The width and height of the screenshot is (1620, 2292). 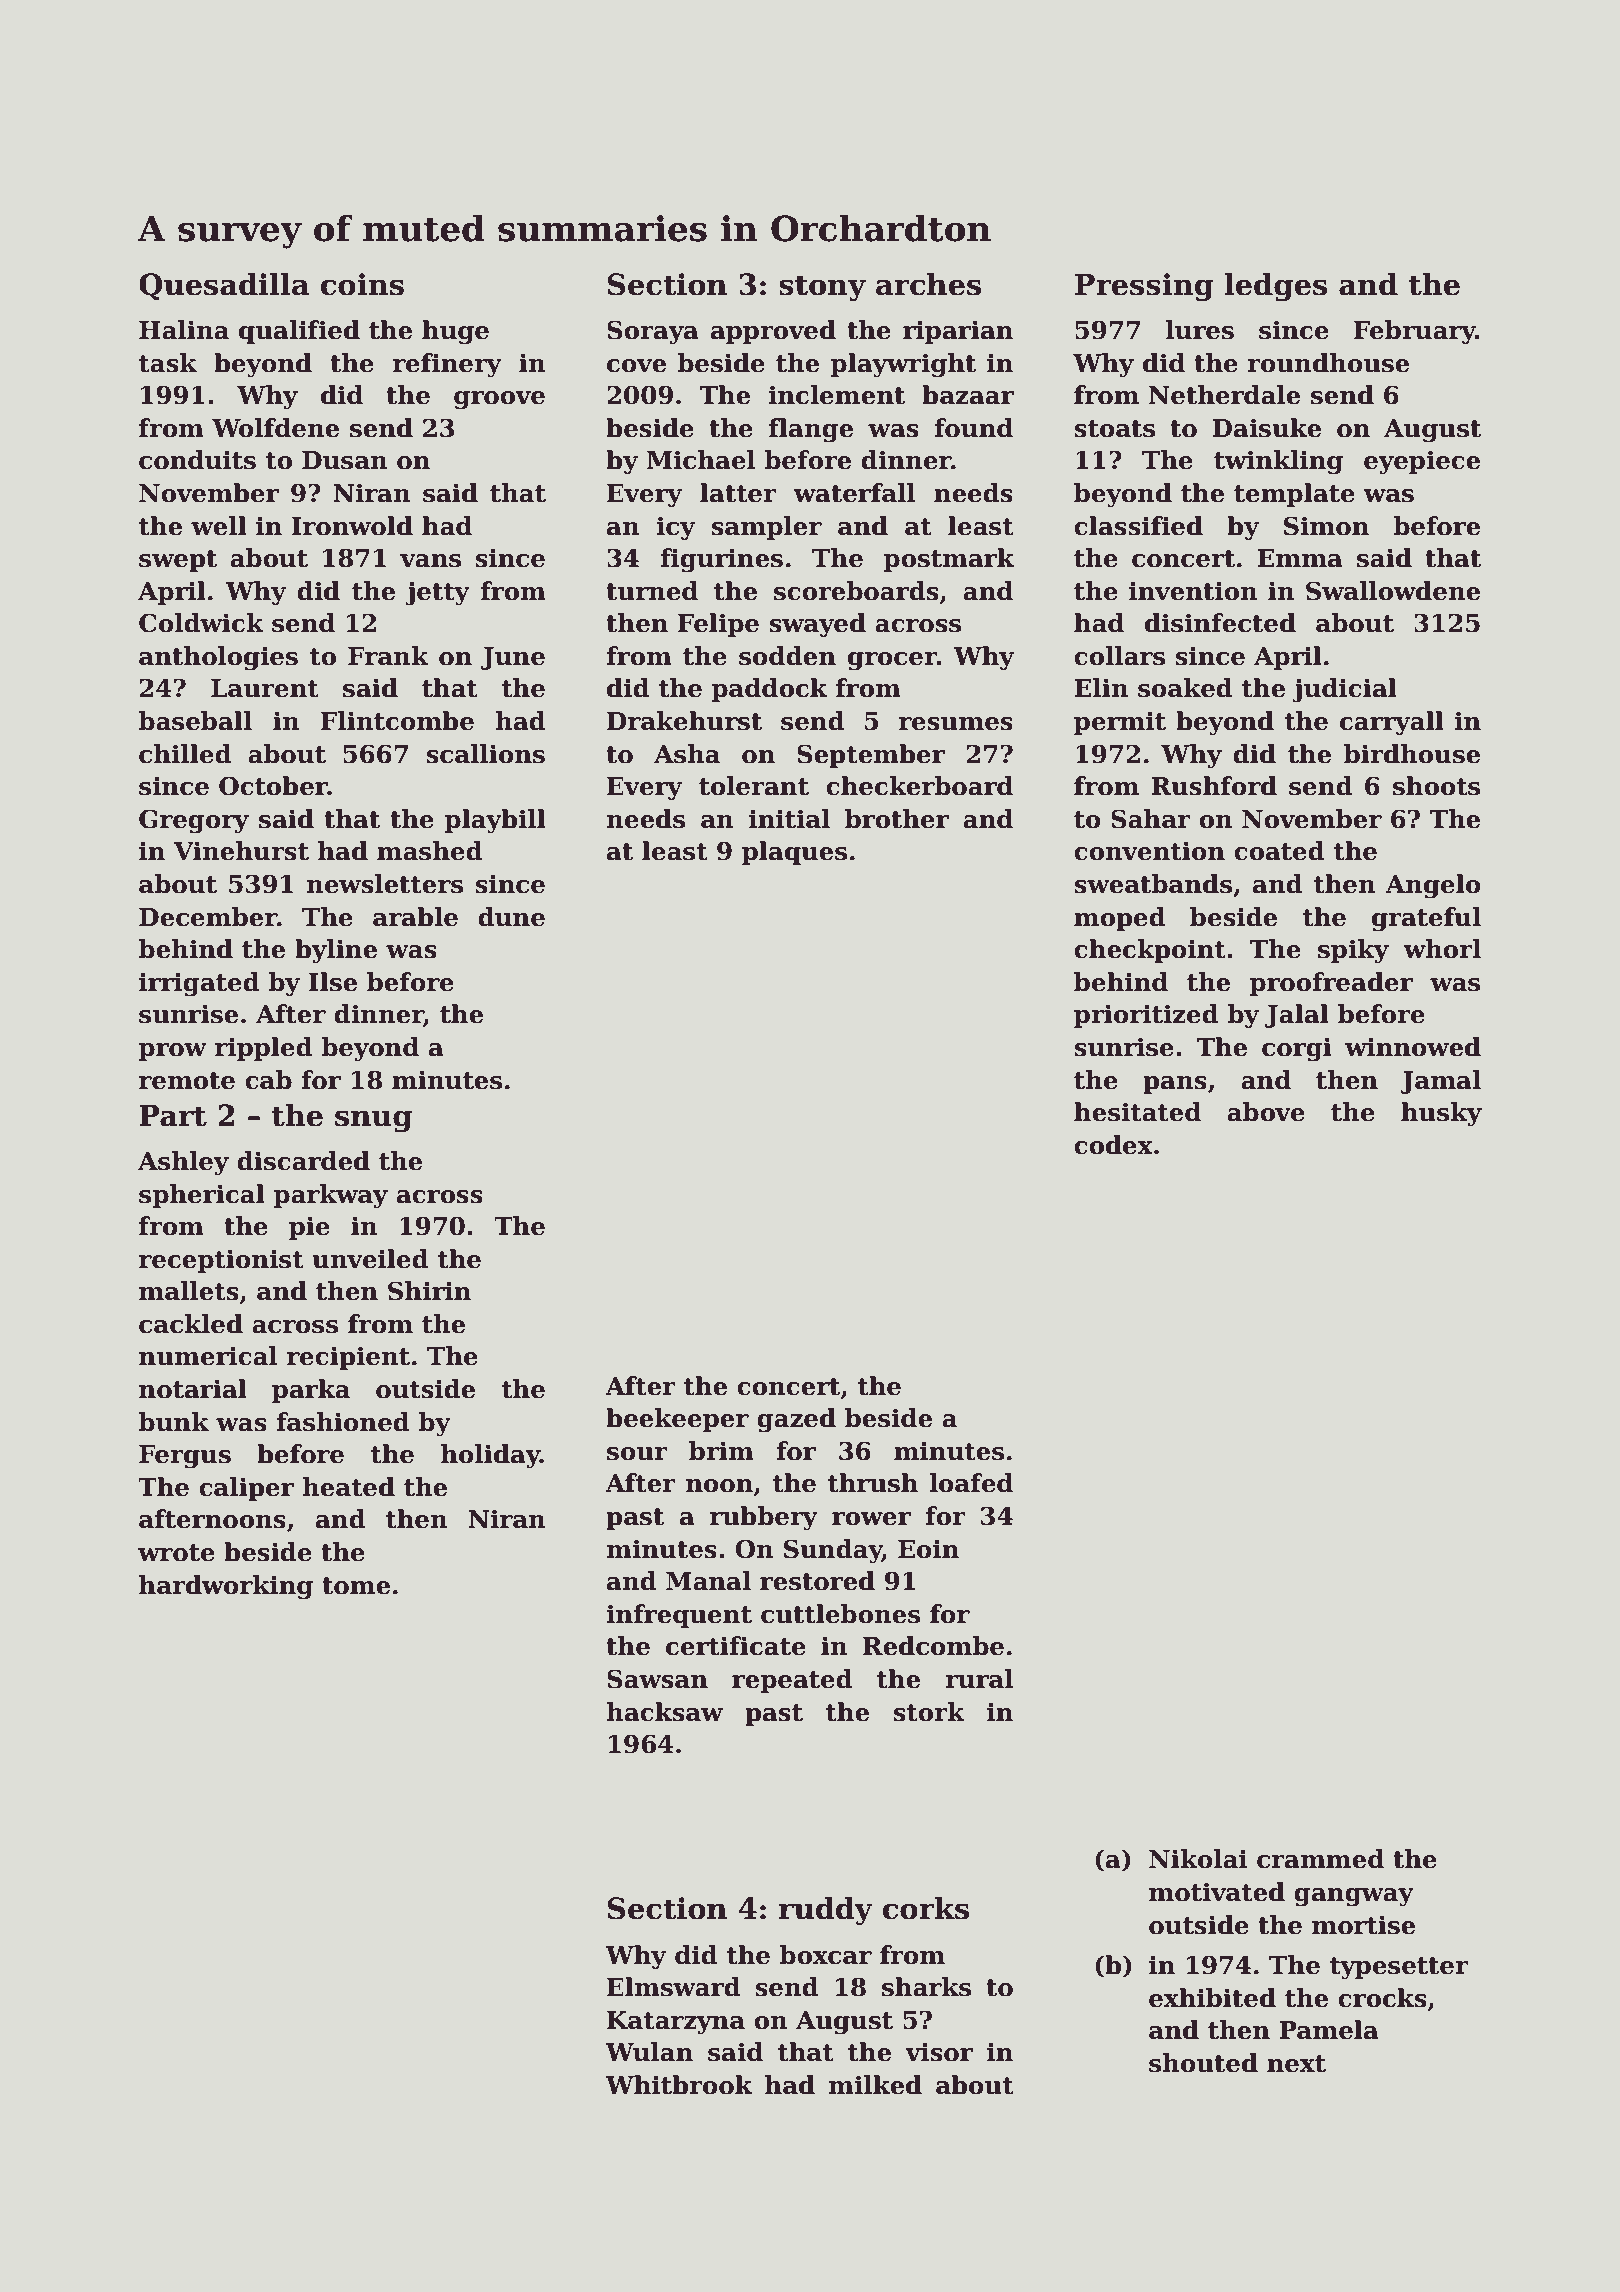 What do you see at coordinates (208, 917) in the screenshot?
I see `December` at bounding box center [208, 917].
